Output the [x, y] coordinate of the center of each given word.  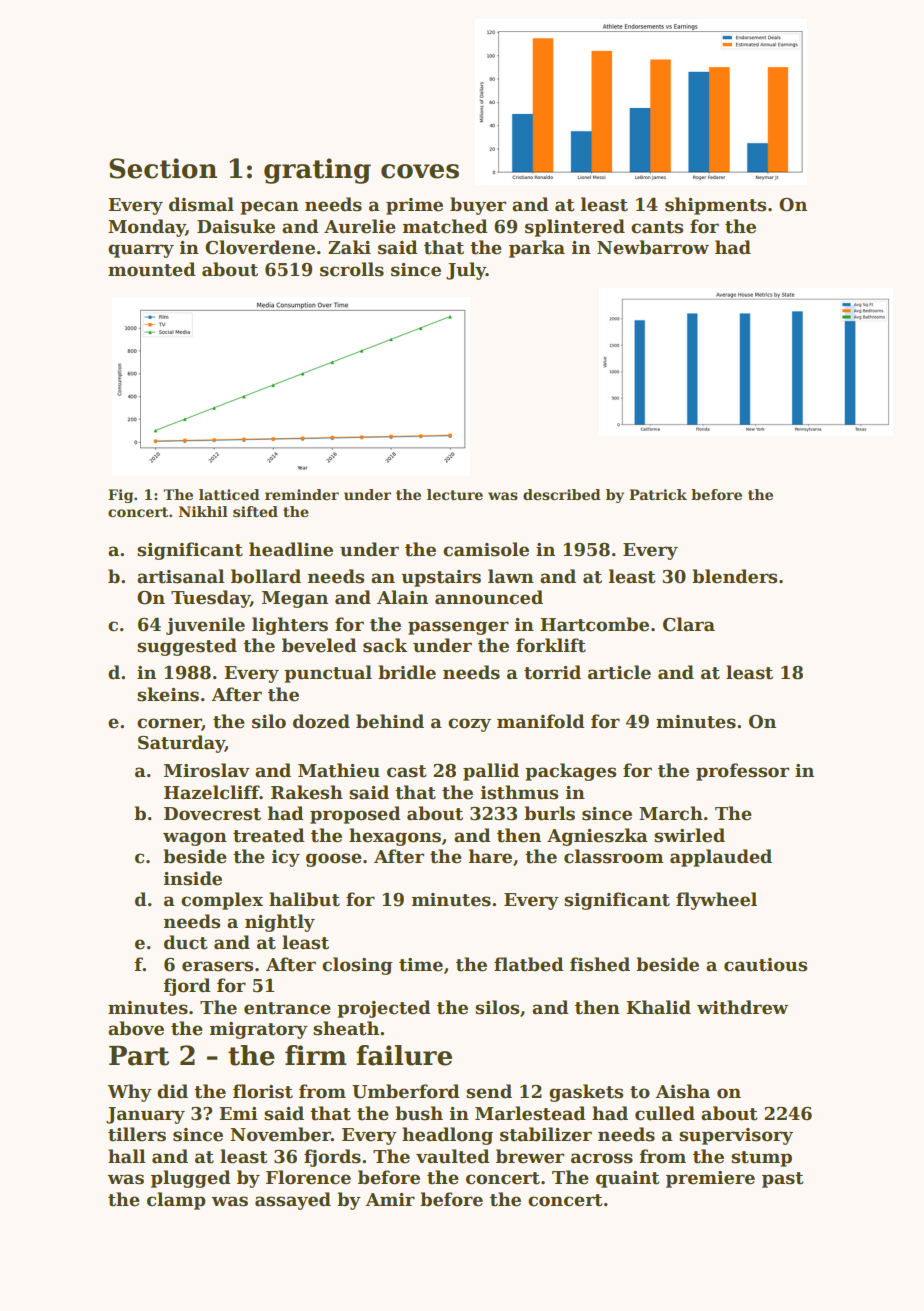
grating [317, 171]
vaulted [453, 1156]
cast [407, 771]
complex [222, 901]
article [619, 672]
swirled [689, 835]
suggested [187, 647]
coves [420, 171]
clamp [176, 1201]
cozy [469, 725]
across [602, 1158]
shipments [715, 206]
